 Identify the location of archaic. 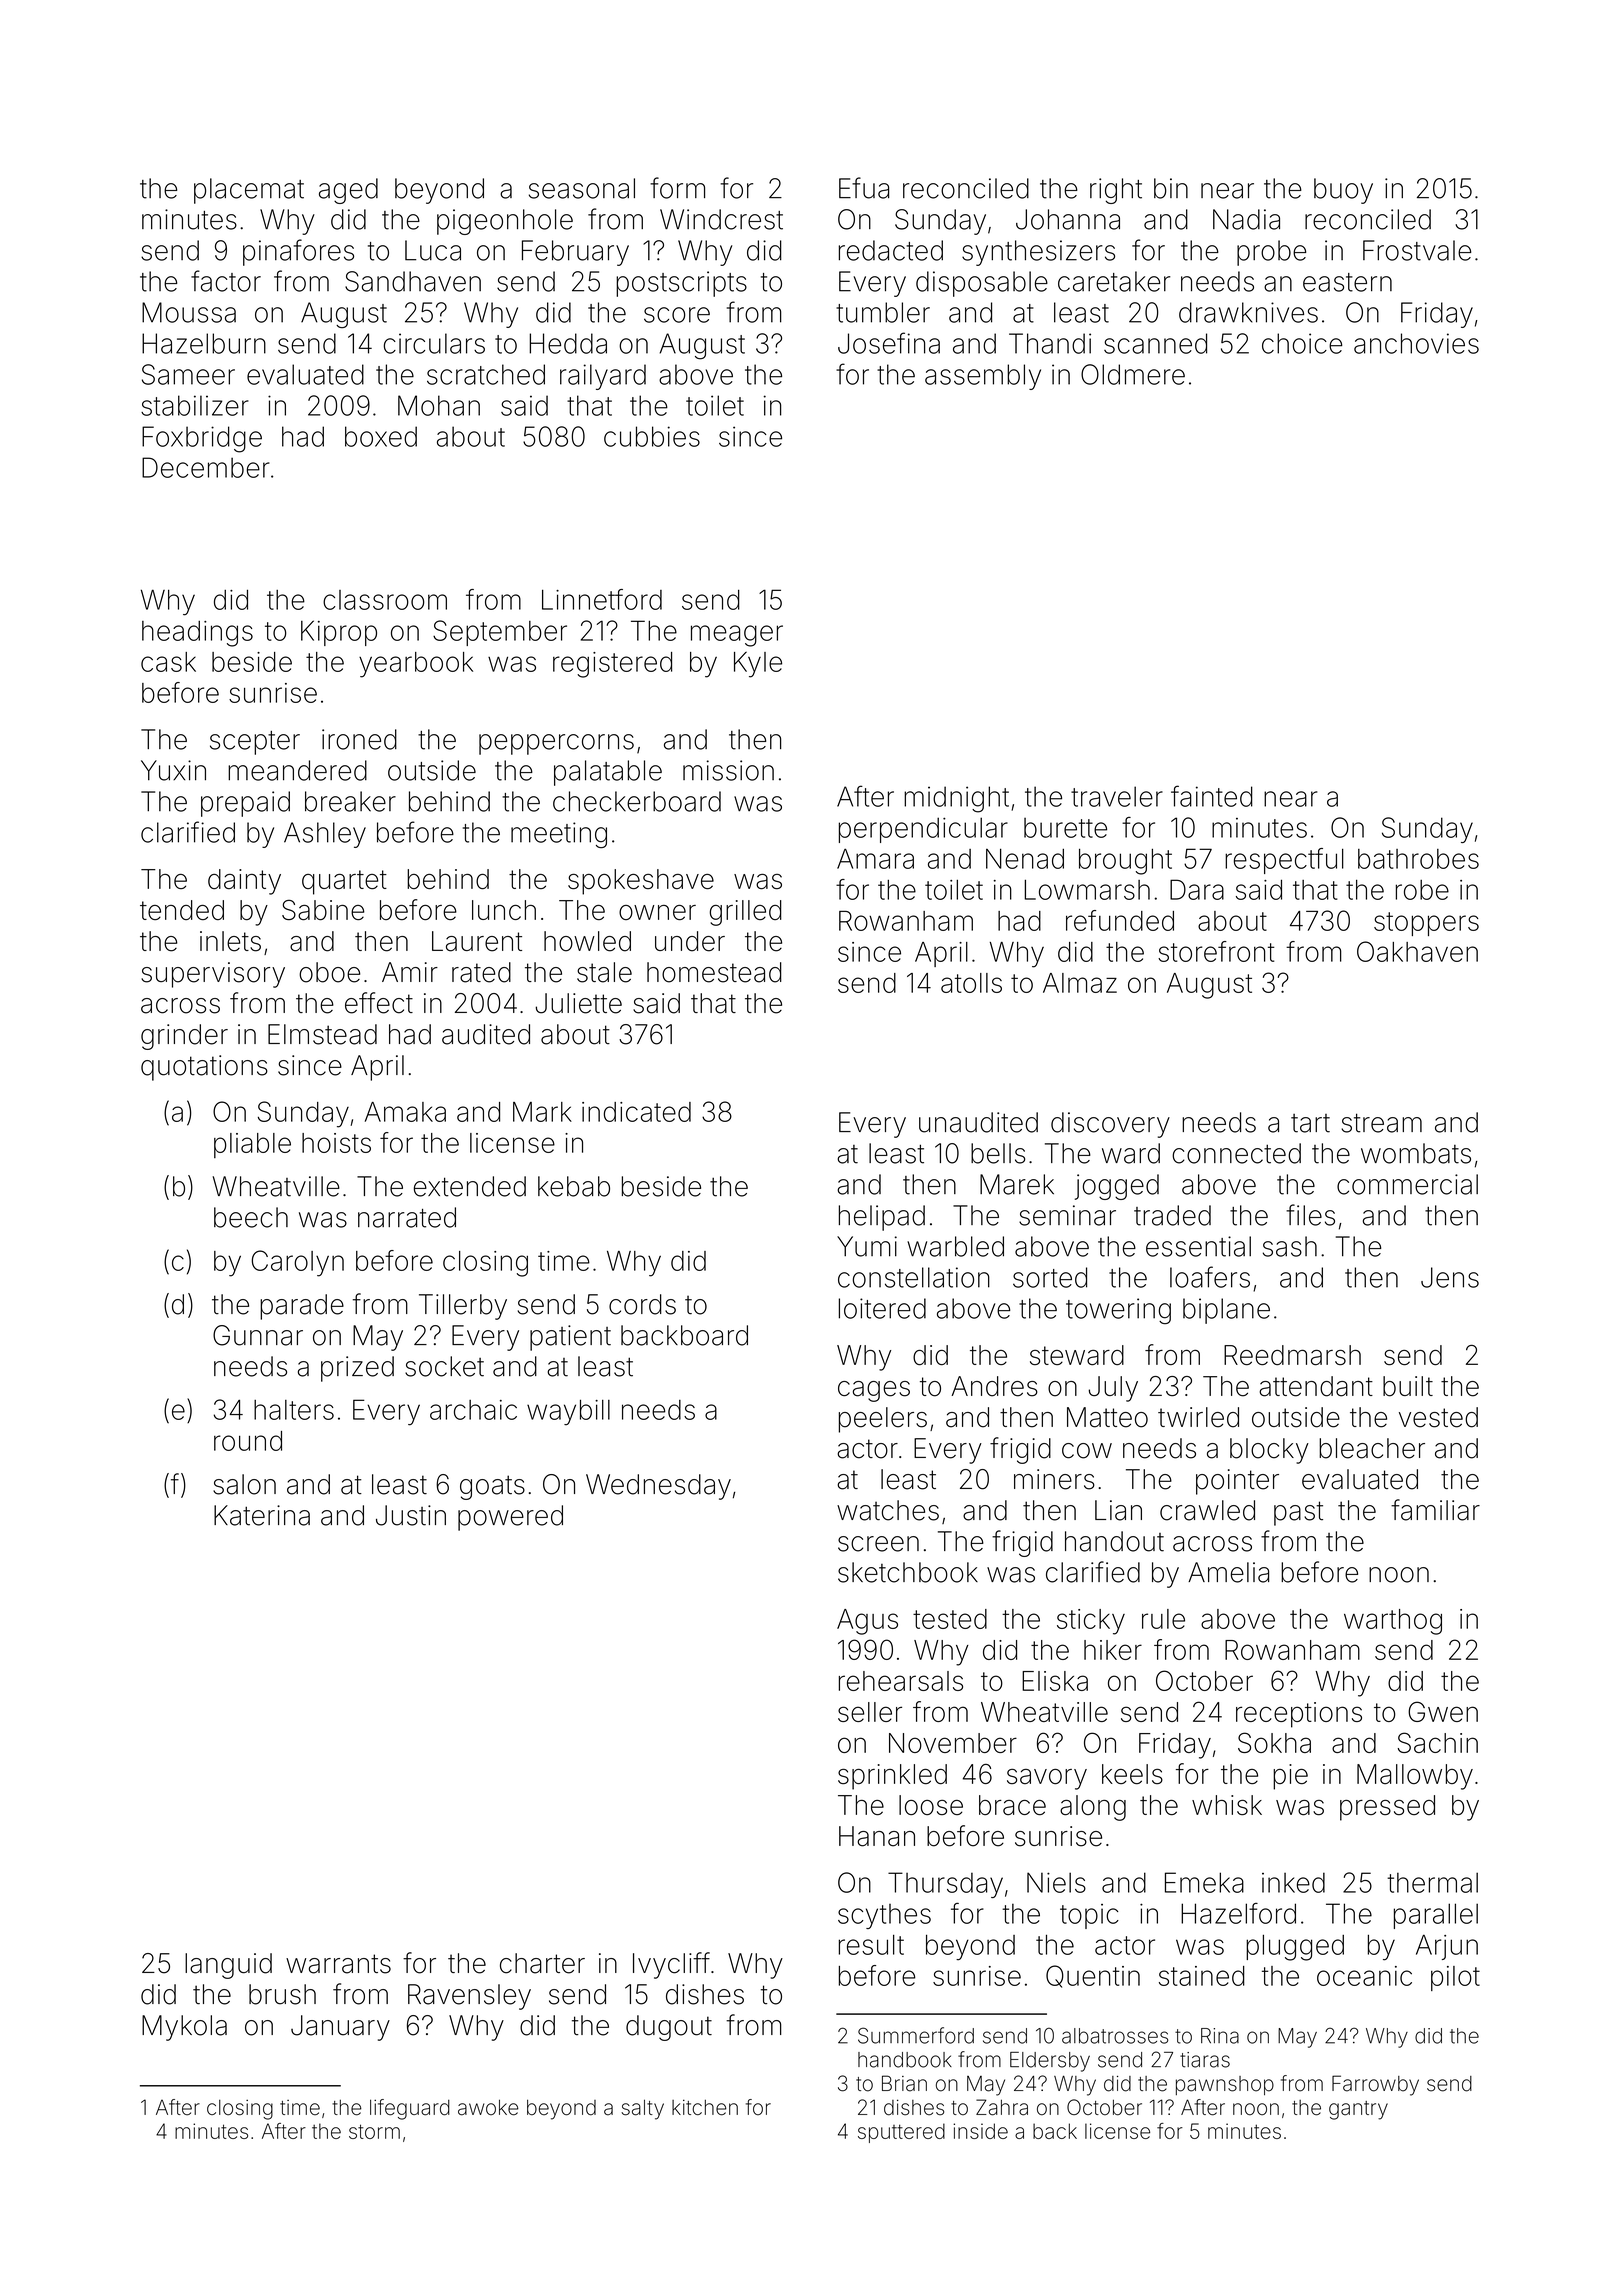
(473, 1410).
